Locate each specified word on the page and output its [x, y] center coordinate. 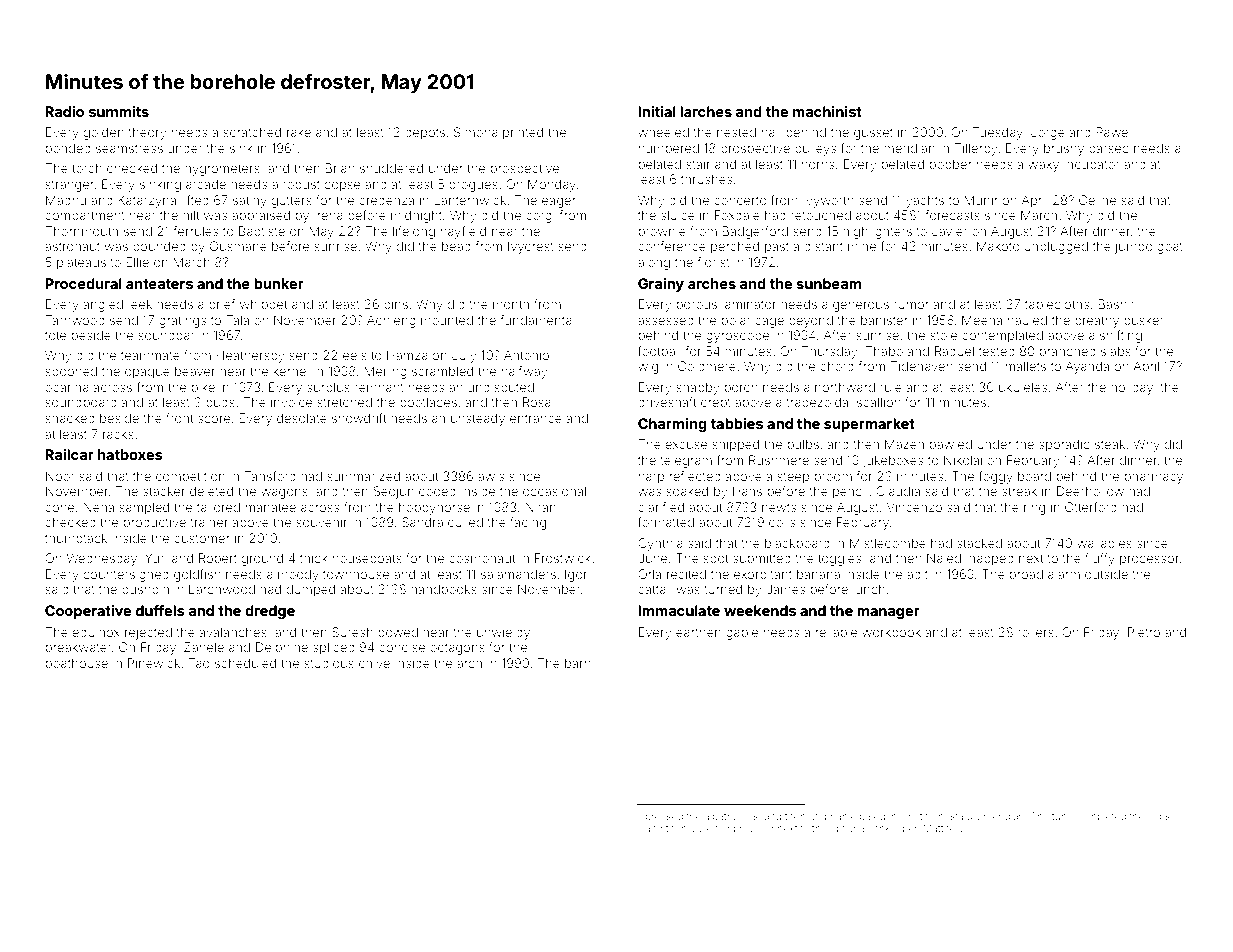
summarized [363, 476]
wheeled [663, 132]
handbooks [444, 589]
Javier [949, 231]
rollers [1036, 632]
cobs [1158, 816]
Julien [704, 828]
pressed [664, 817]
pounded [159, 247]
